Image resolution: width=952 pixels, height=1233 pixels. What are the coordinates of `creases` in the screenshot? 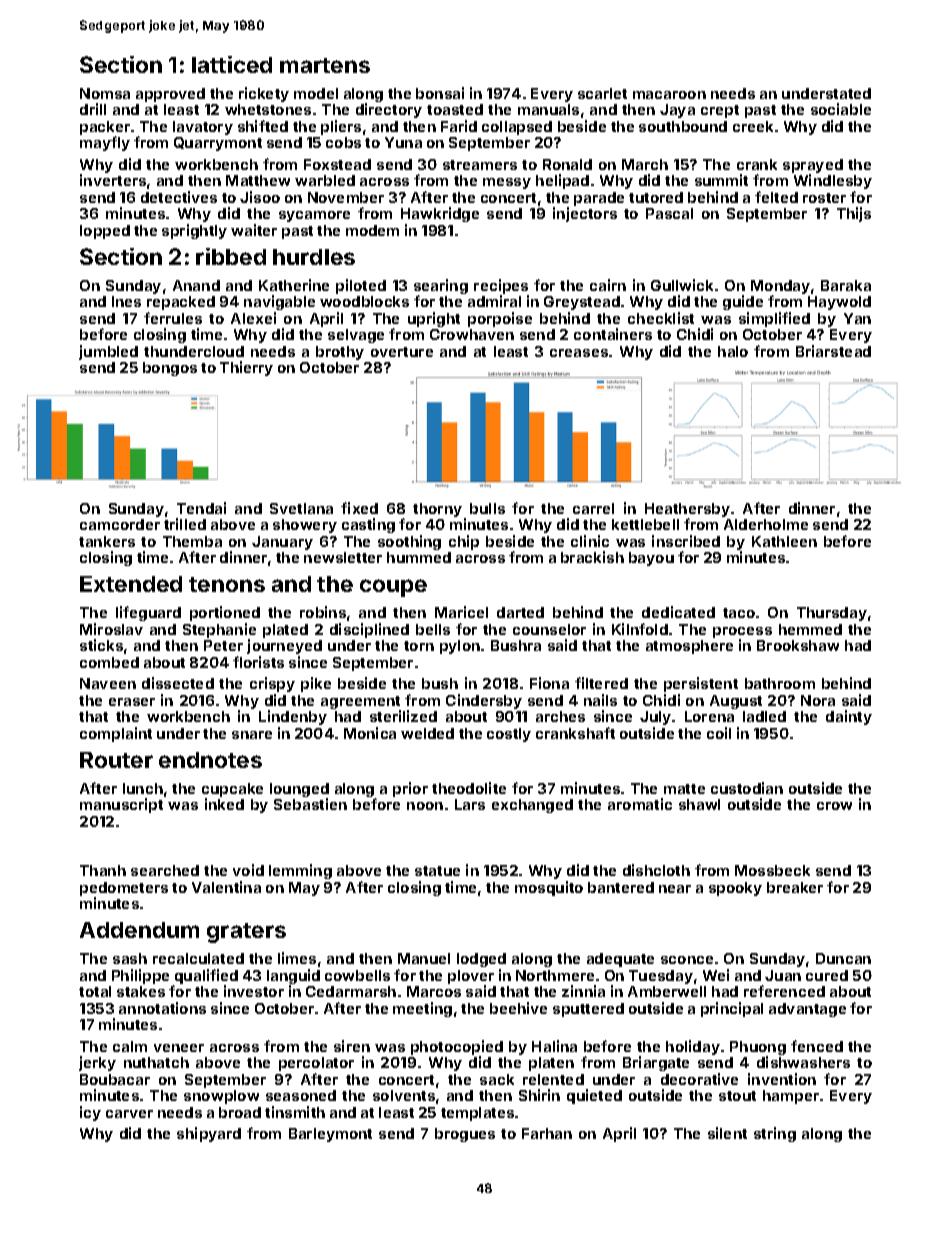 It's located at (579, 353).
